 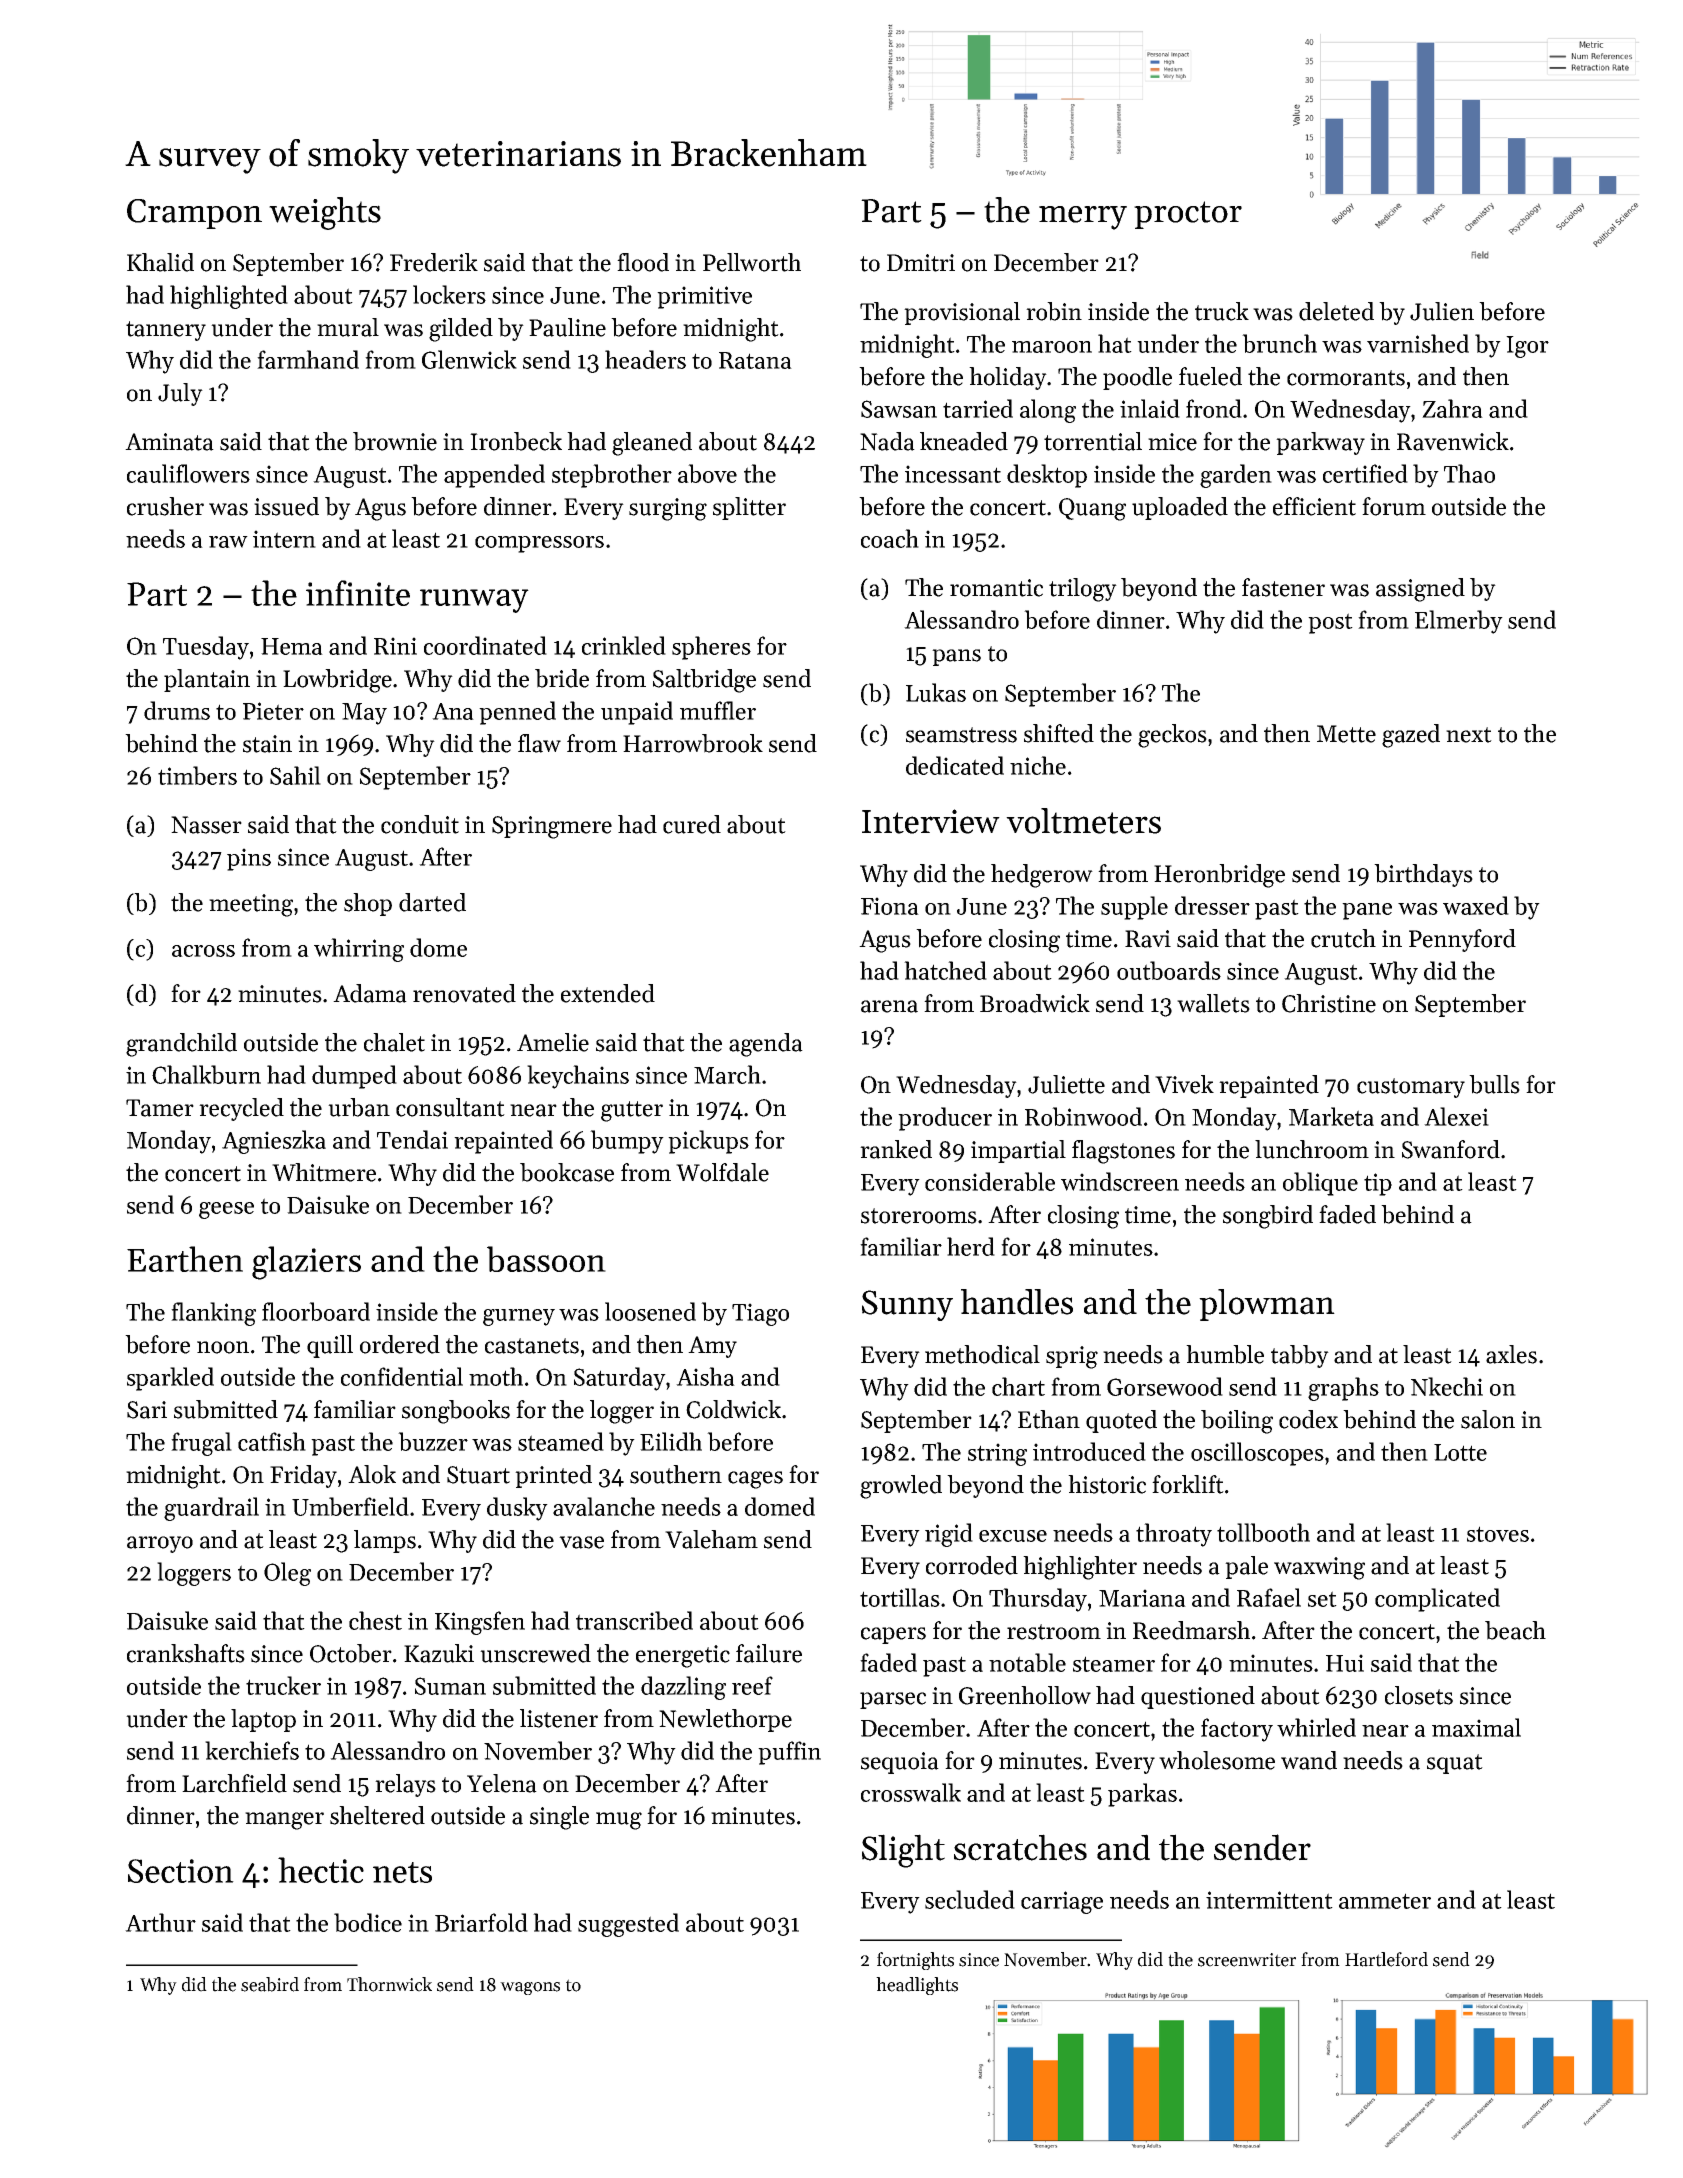 I want to click on certified, so click(x=1365, y=473).
